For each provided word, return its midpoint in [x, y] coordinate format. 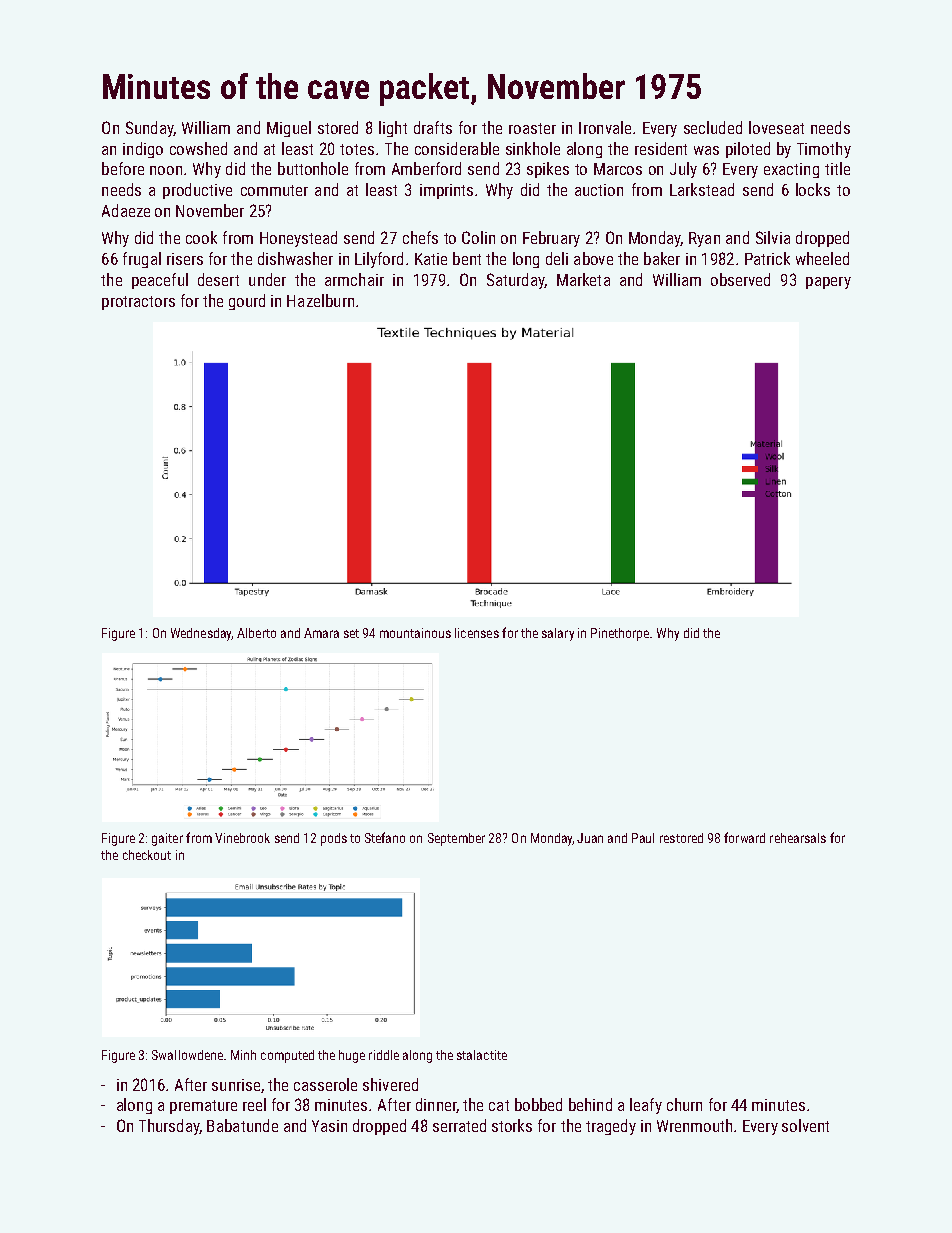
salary [558, 634]
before [123, 168]
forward [744, 837]
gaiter [167, 839]
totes [357, 149]
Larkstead [702, 189]
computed [287, 1056]
